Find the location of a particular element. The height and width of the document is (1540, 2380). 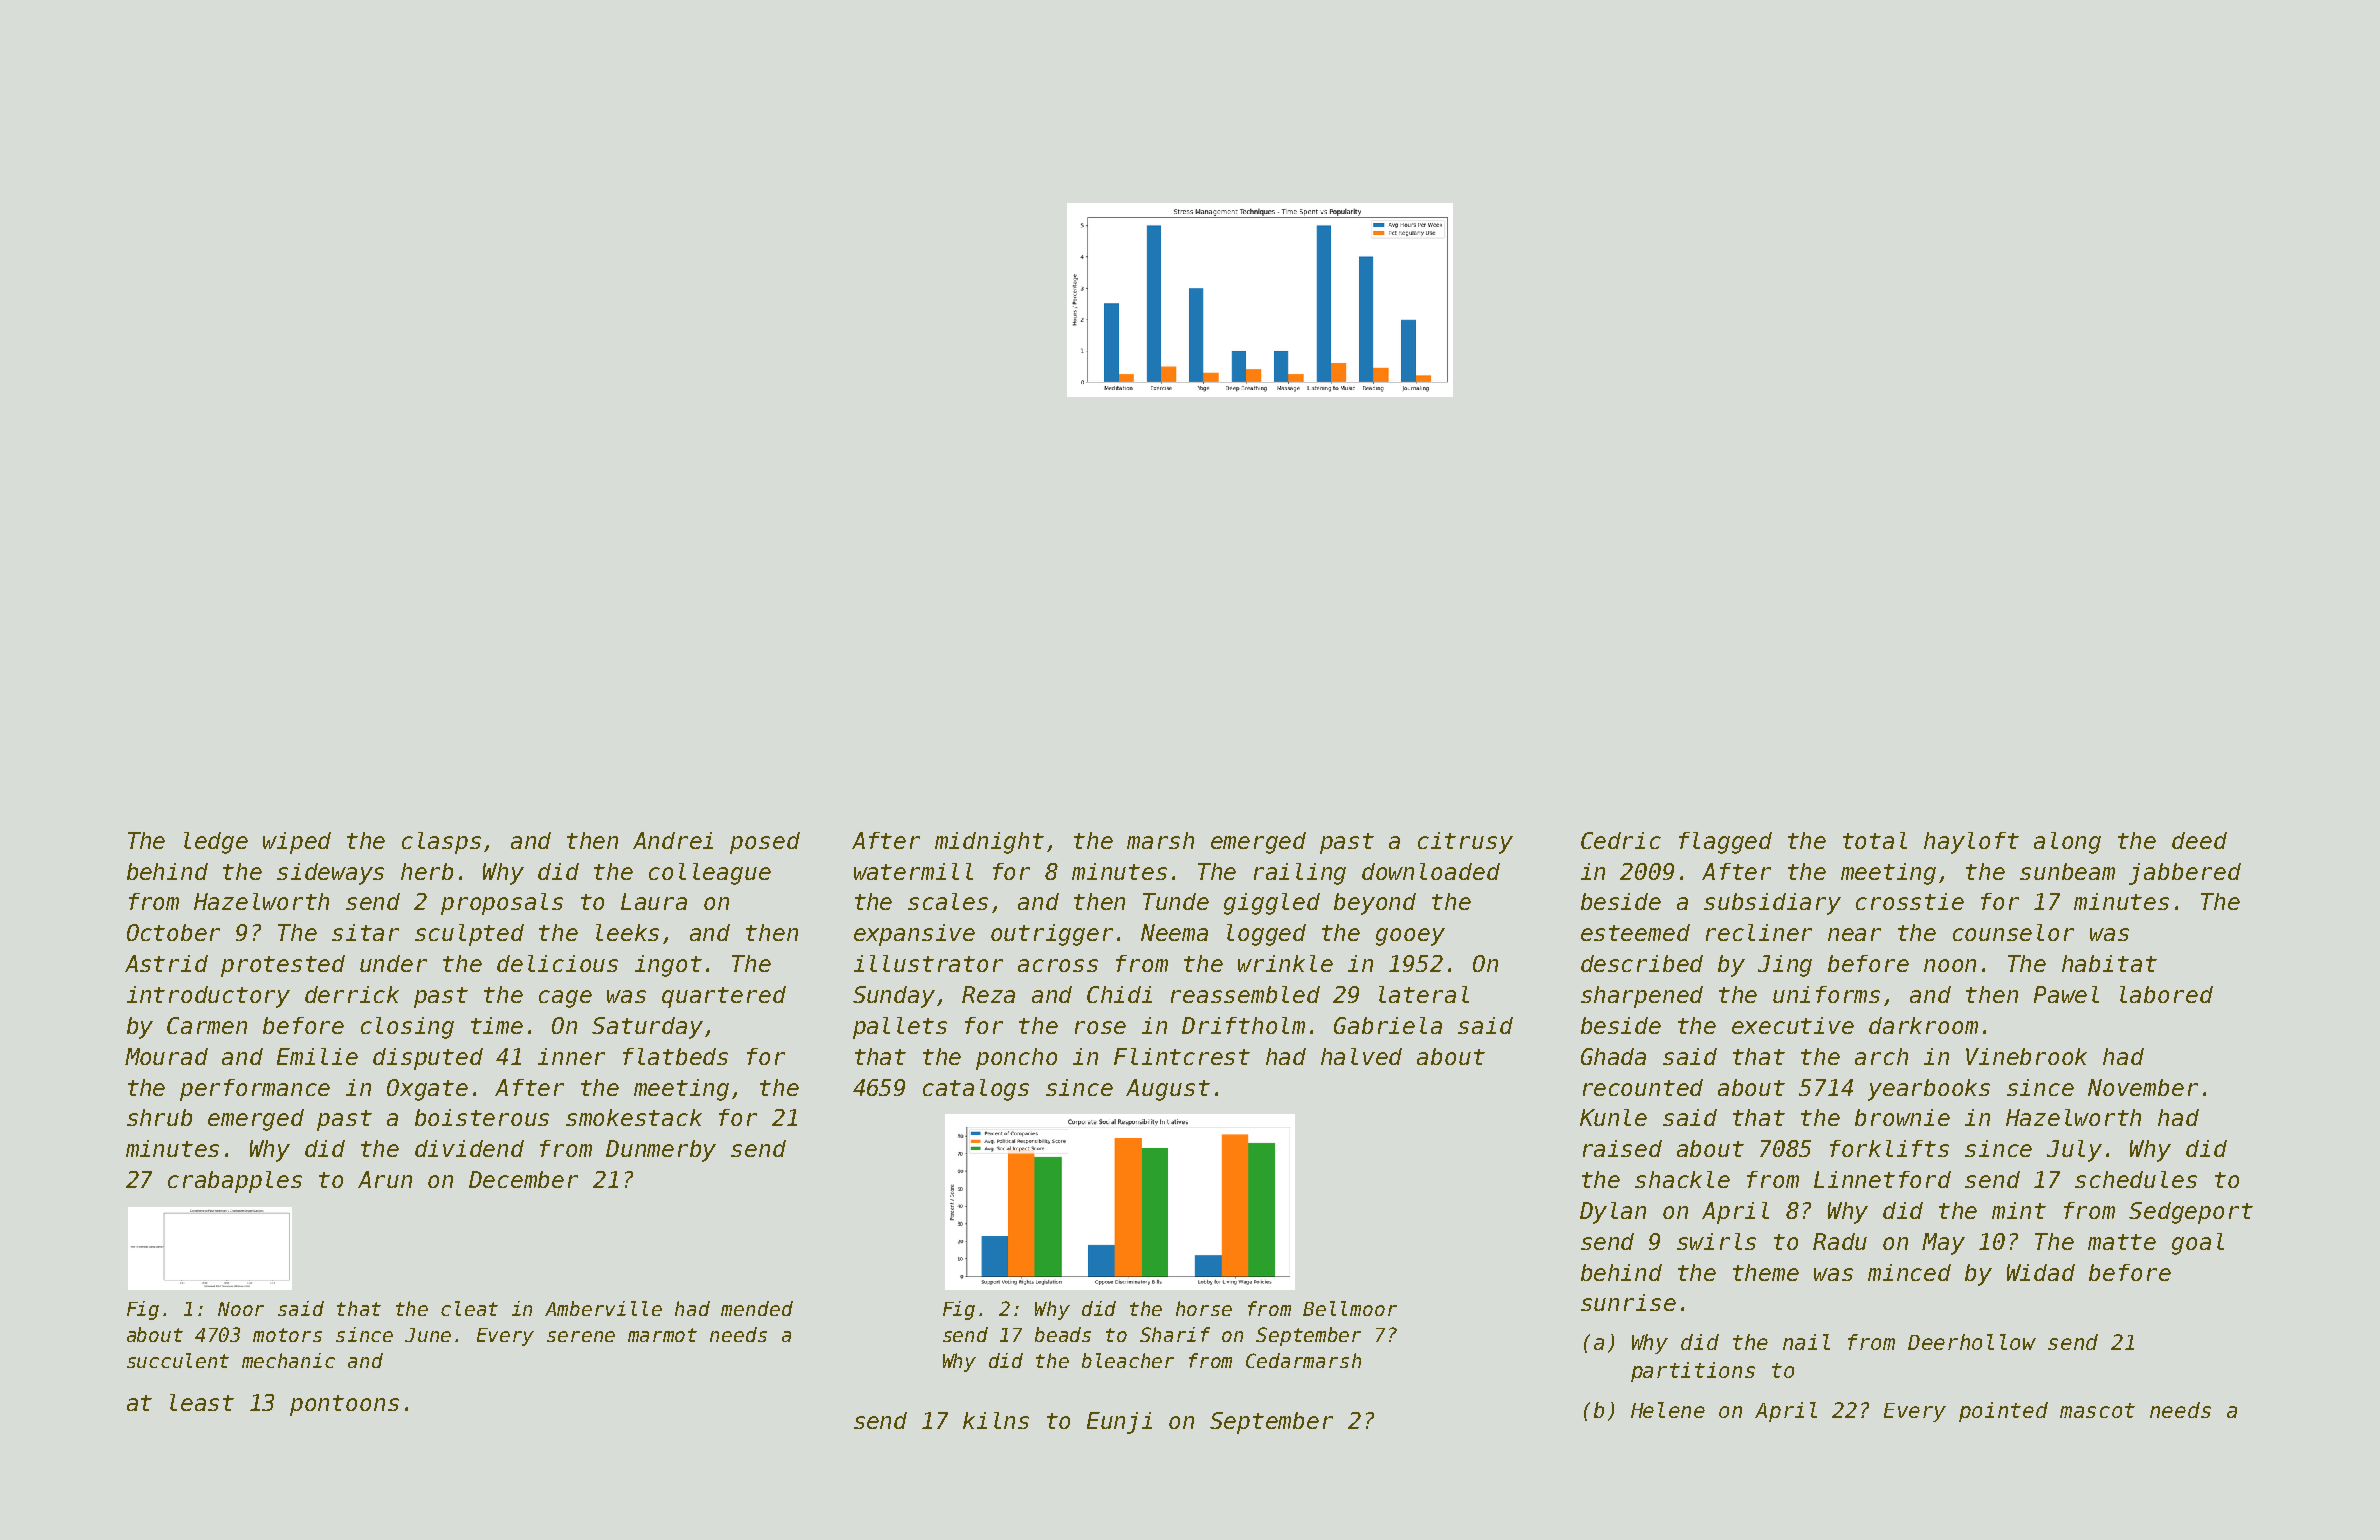

swirls is located at coordinates (1716, 1241).
